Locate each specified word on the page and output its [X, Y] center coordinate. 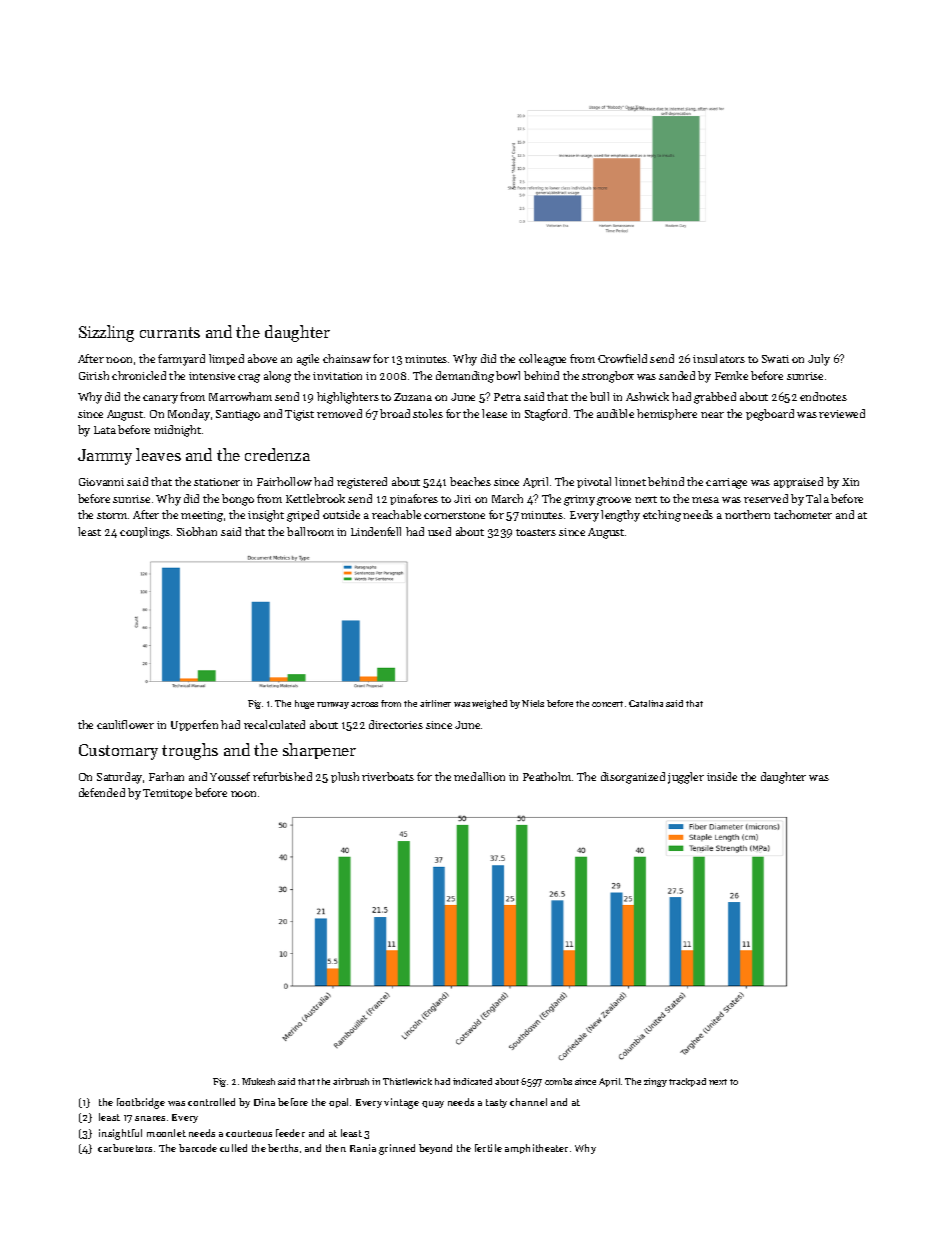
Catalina [646, 703]
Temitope [167, 794]
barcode [198, 1148]
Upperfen [194, 725]
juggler [686, 778]
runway [333, 705]
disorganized [633, 778]
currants [170, 332]
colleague [542, 360]
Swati [775, 359]
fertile [488, 1148]
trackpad [687, 1082]
